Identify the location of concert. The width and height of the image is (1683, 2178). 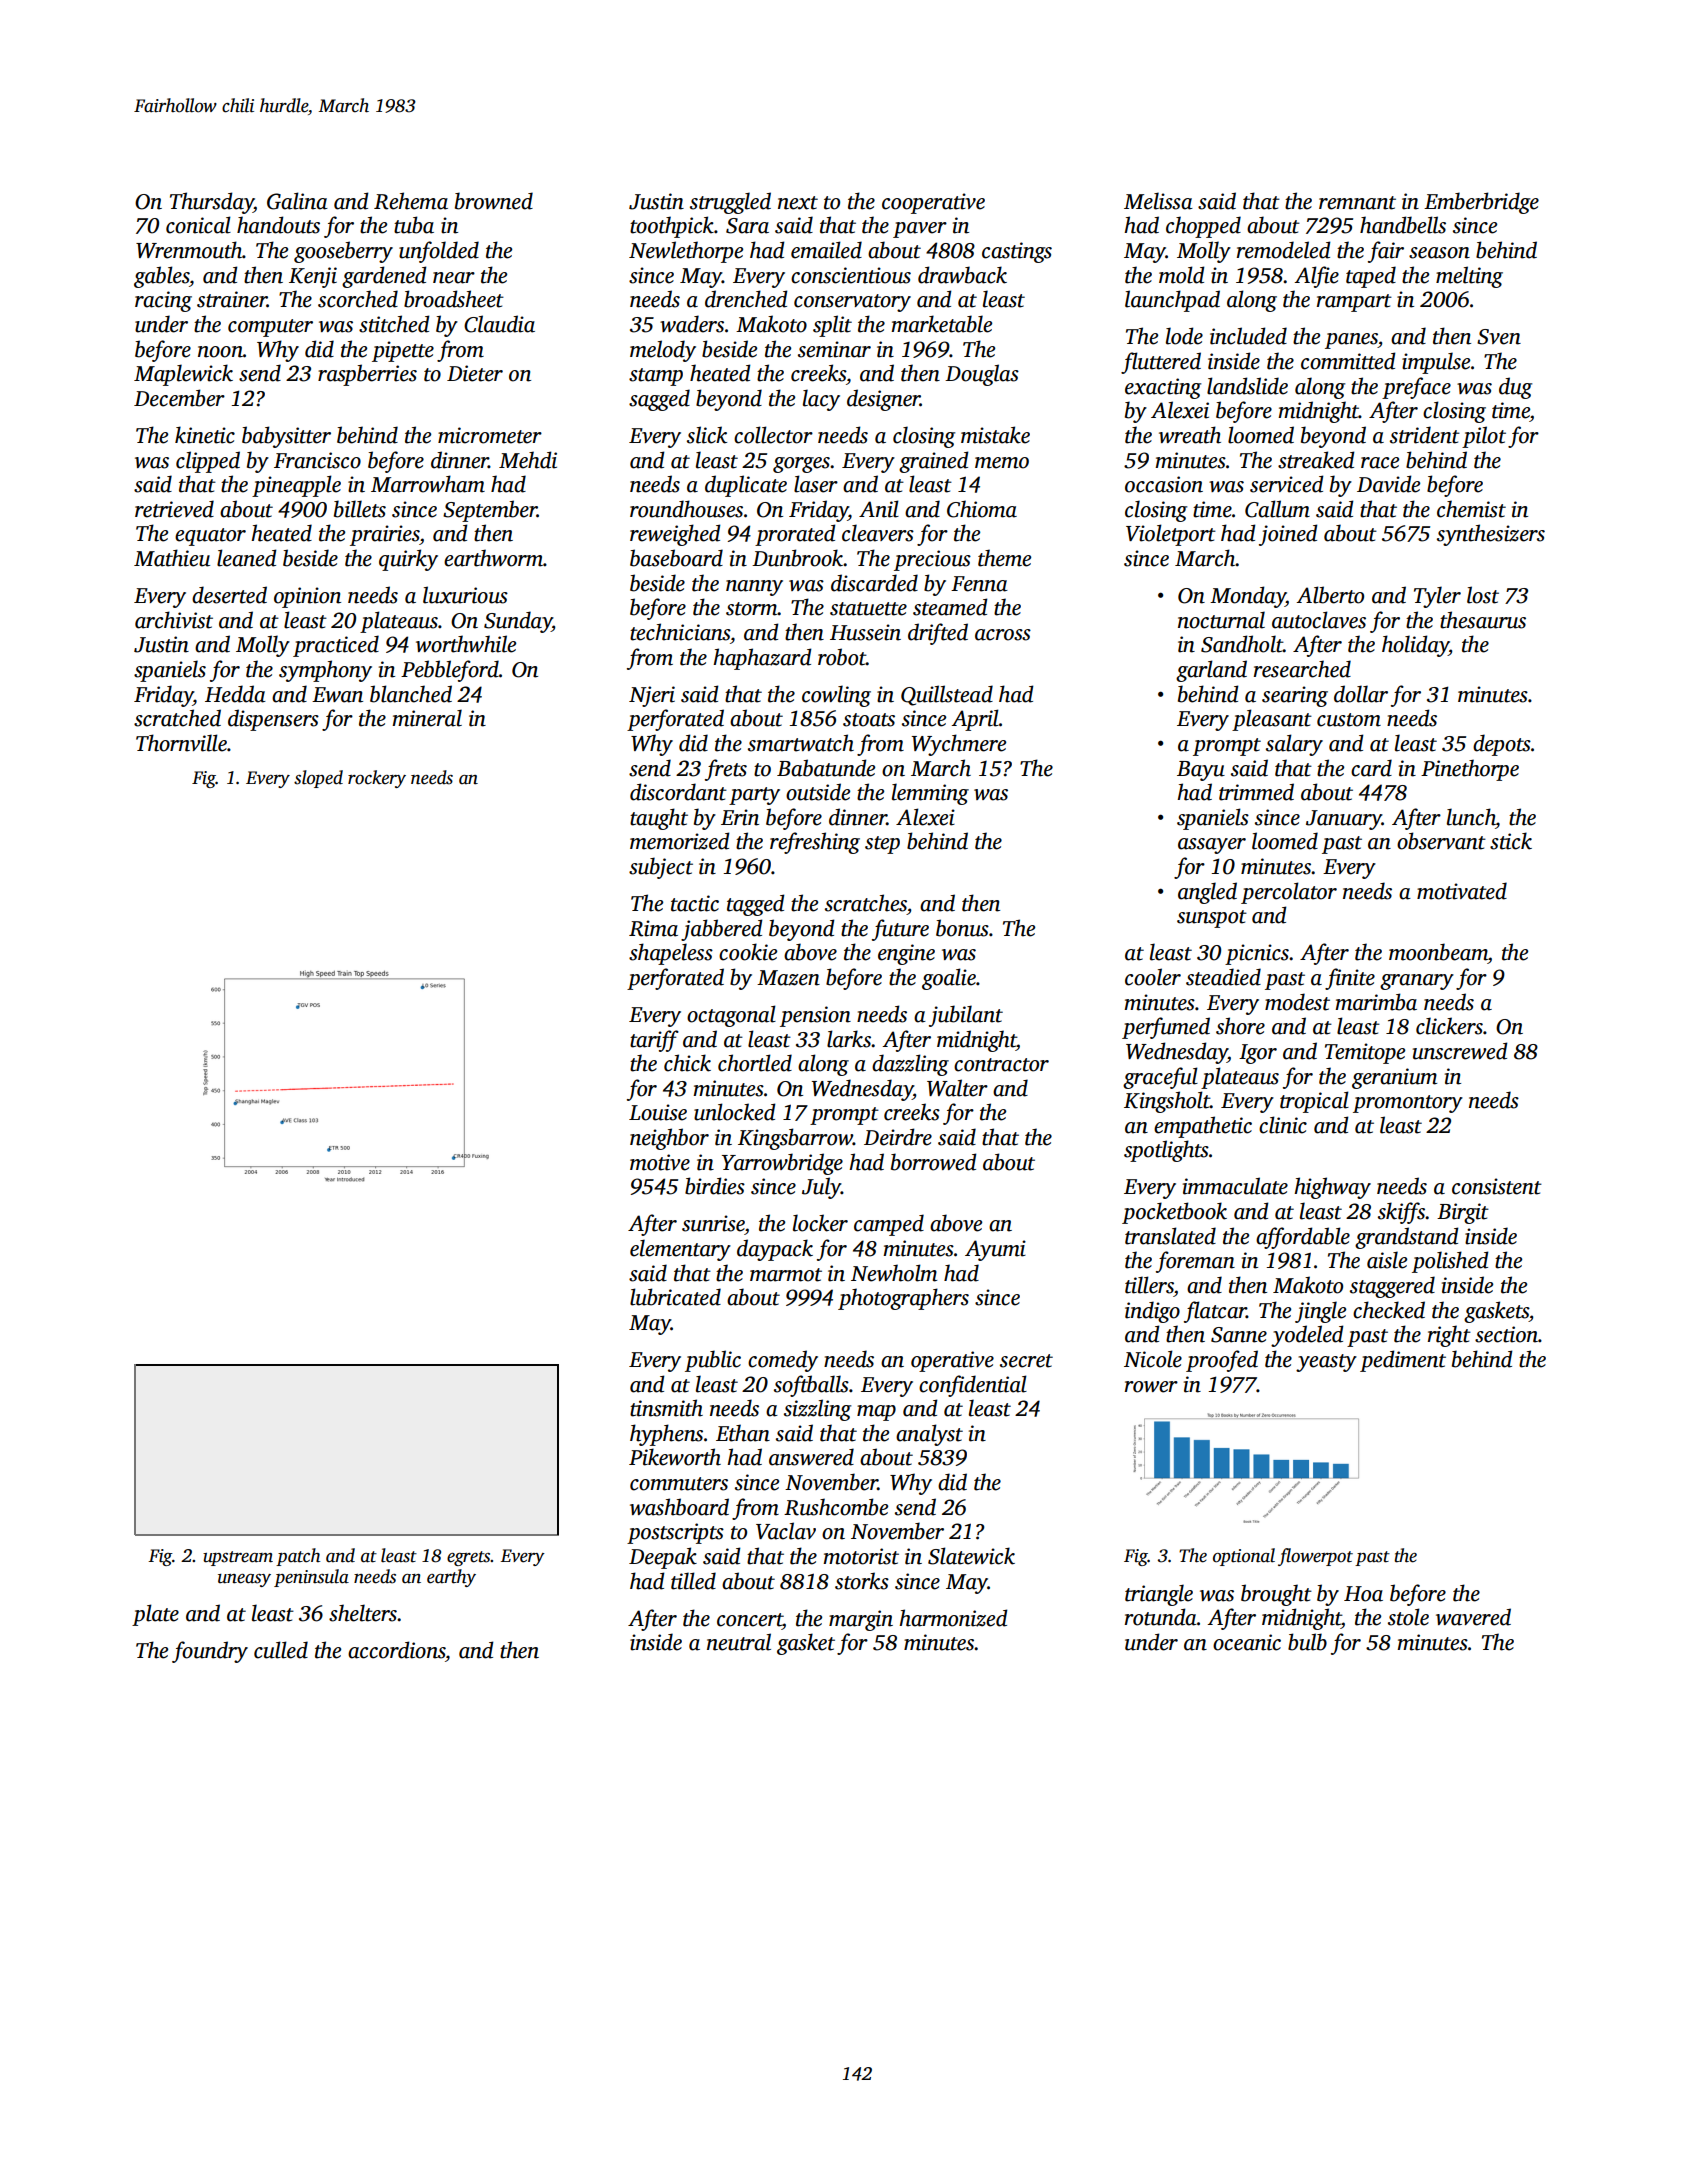
(750, 1620).
